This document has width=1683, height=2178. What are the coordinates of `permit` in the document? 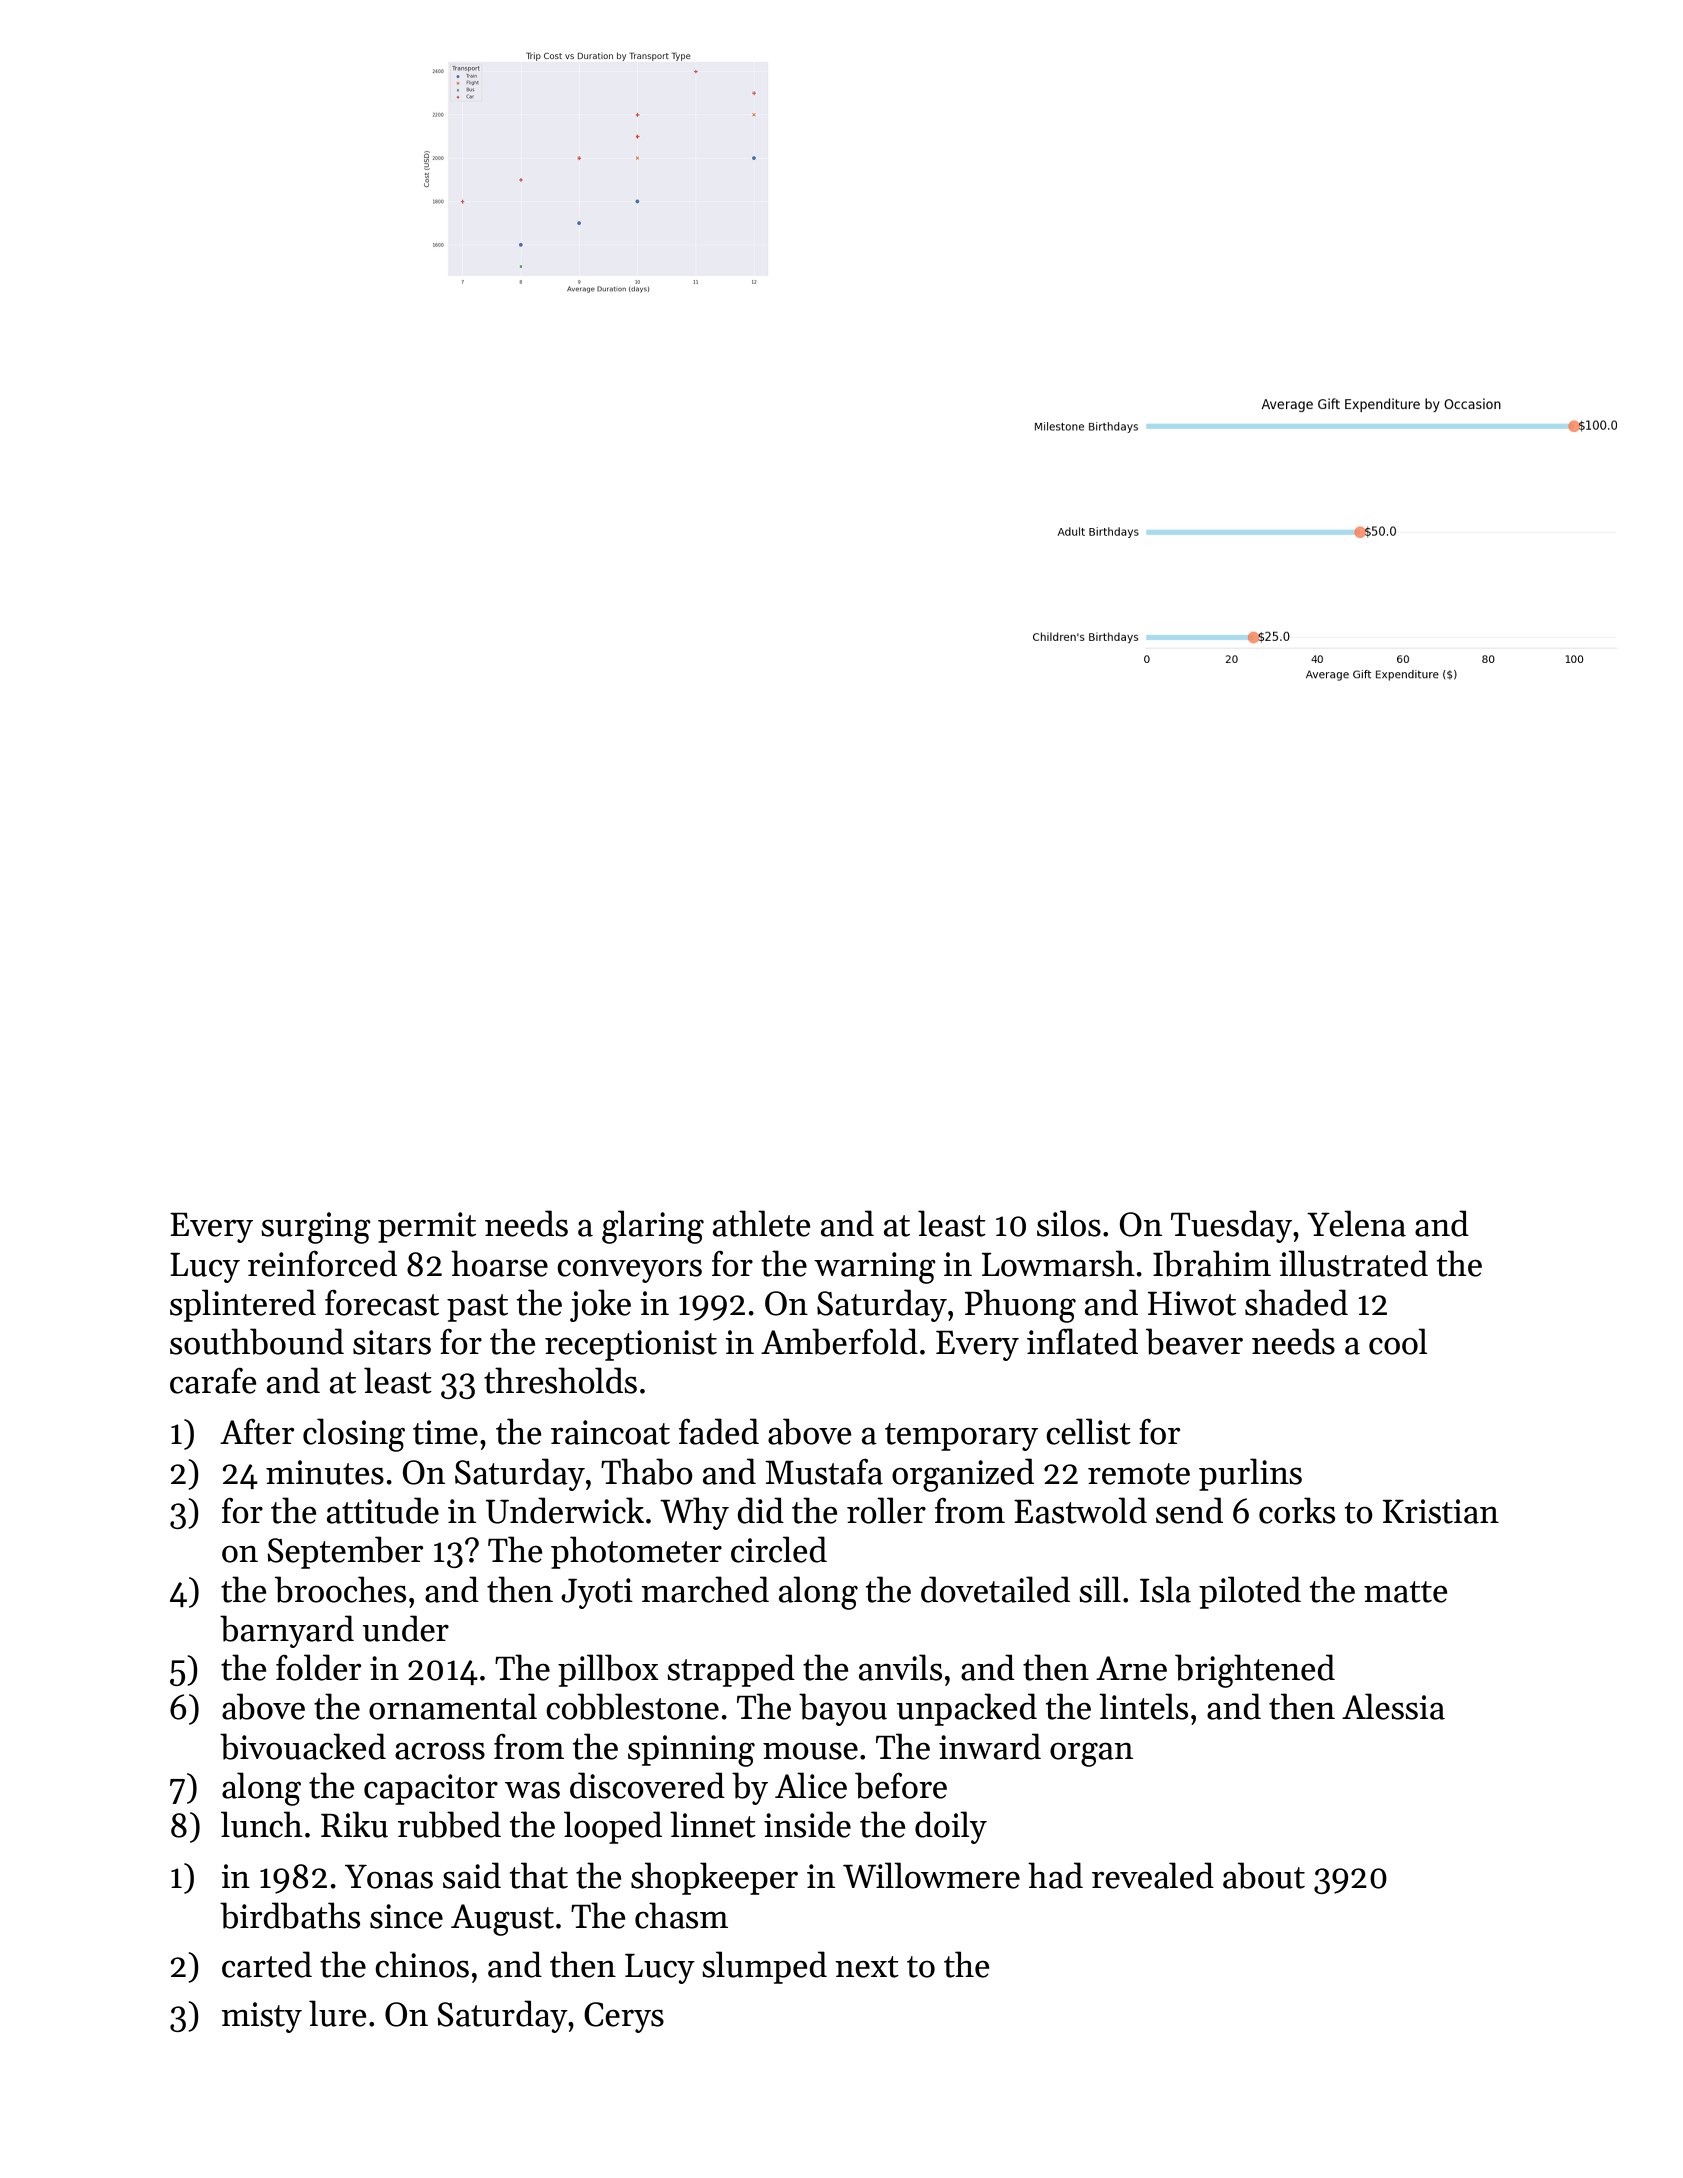 It's located at (427, 1227).
